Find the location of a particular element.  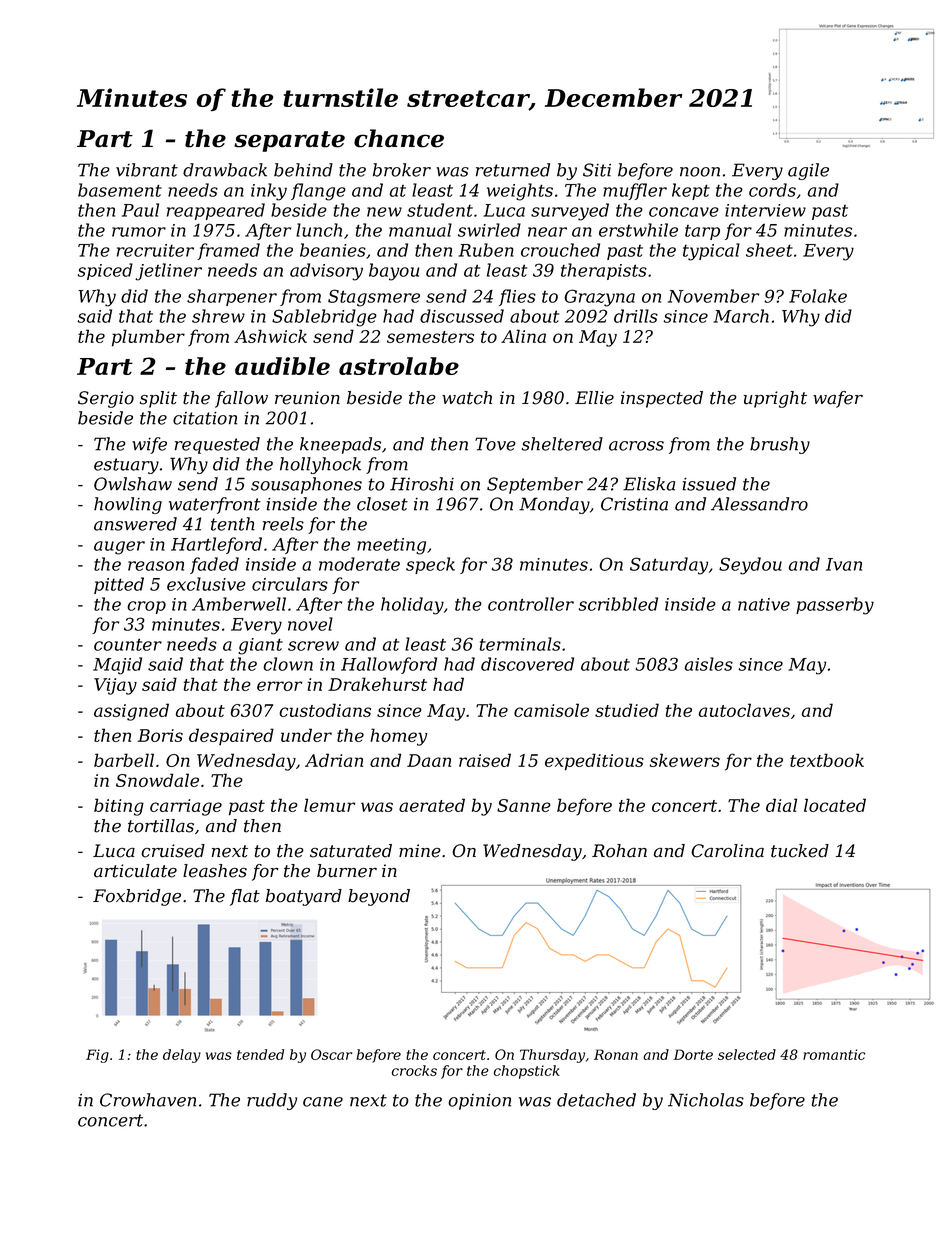

skewers is located at coordinates (685, 760).
